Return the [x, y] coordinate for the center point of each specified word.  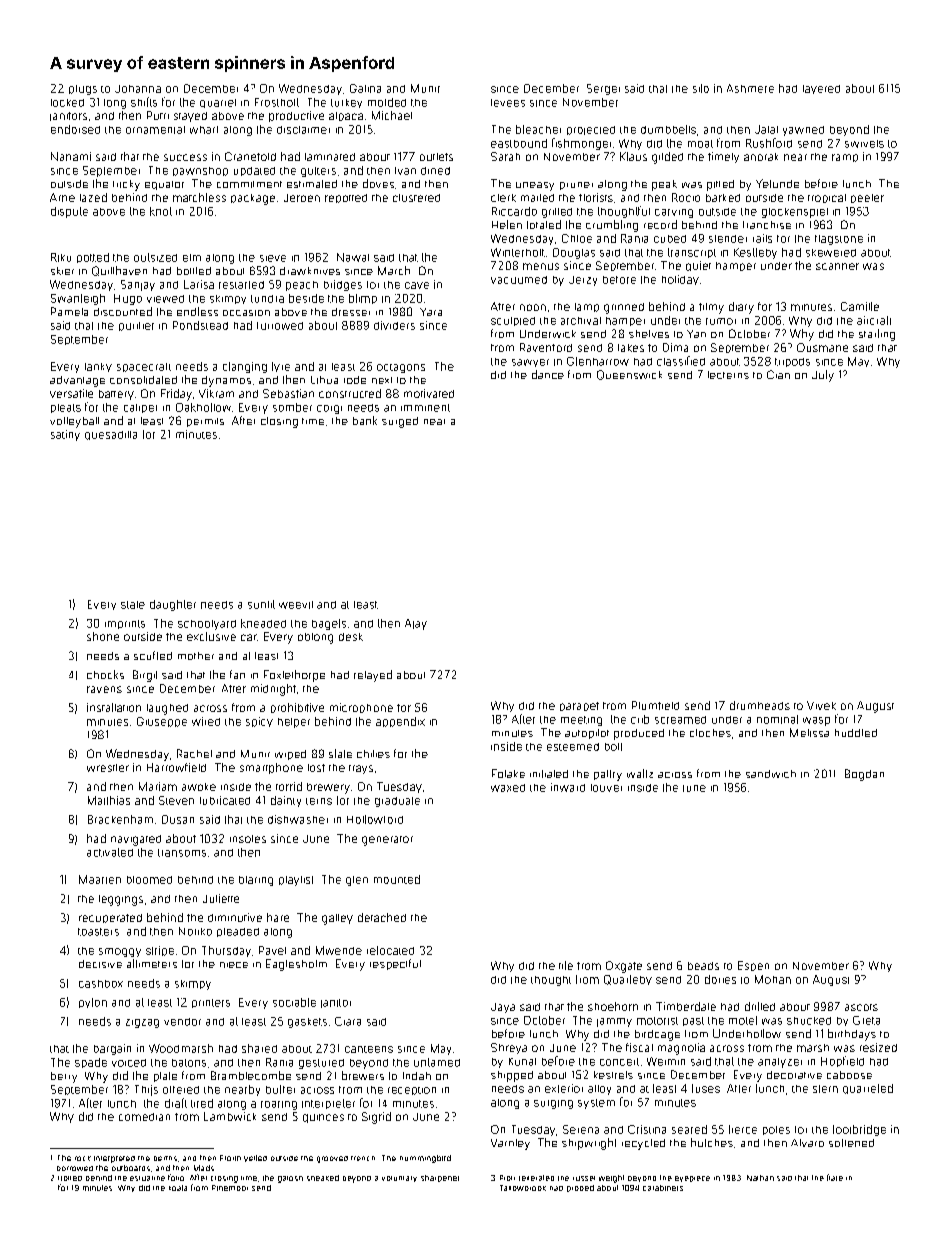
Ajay [416, 624]
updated [254, 171]
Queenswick [629, 375]
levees [508, 103]
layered [821, 89]
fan [237, 674]
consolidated [143, 380]
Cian [778, 374]
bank [365, 420]
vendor [182, 1022]
